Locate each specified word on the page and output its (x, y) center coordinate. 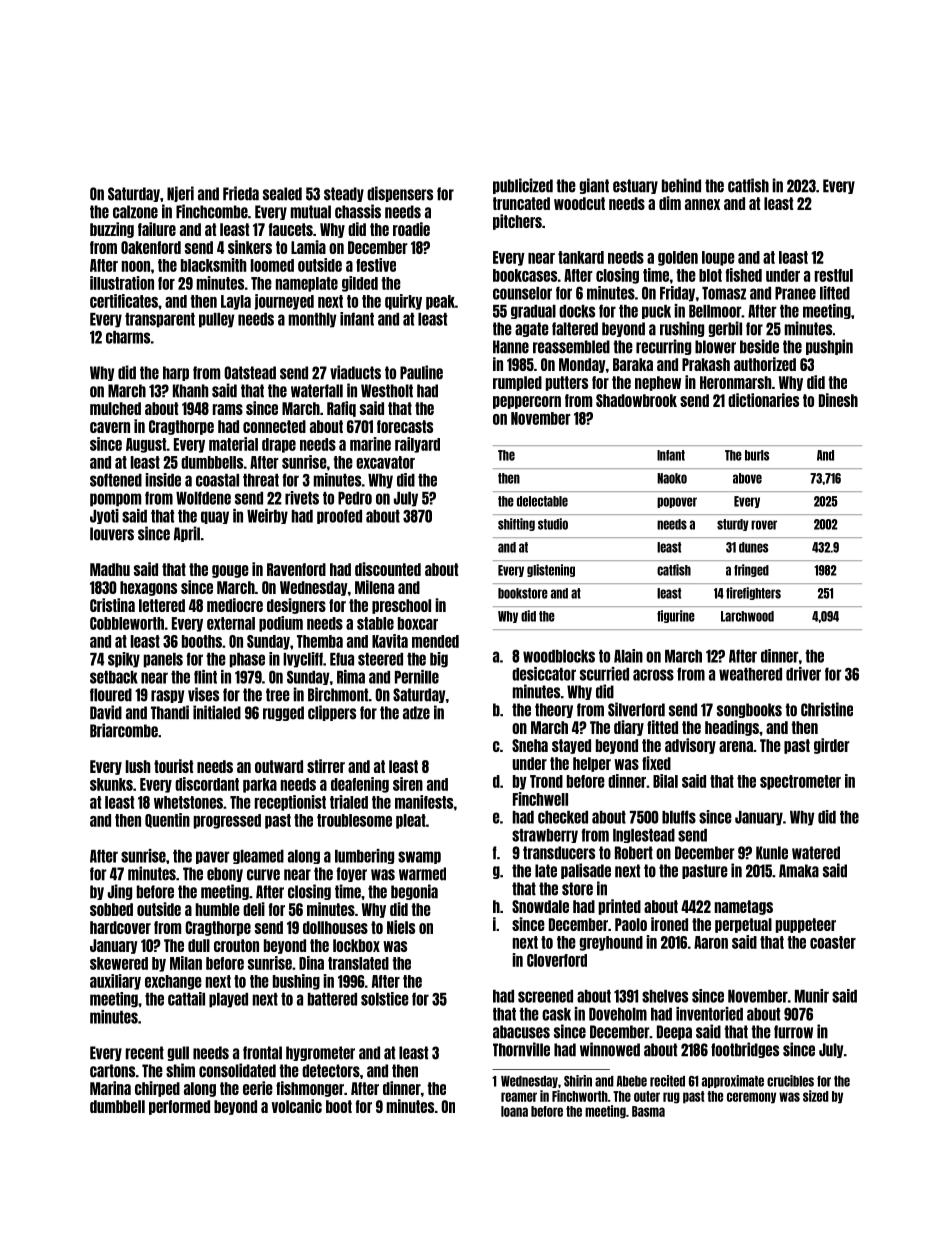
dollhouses (335, 927)
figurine (676, 616)
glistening (551, 570)
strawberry (545, 836)
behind (681, 185)
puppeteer (806, 925)
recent (145, 1053)
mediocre (235, 605)
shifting (516, 524)
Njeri (180, 194)
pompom (115, 500)
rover (764, 525)
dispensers (400, 194)
